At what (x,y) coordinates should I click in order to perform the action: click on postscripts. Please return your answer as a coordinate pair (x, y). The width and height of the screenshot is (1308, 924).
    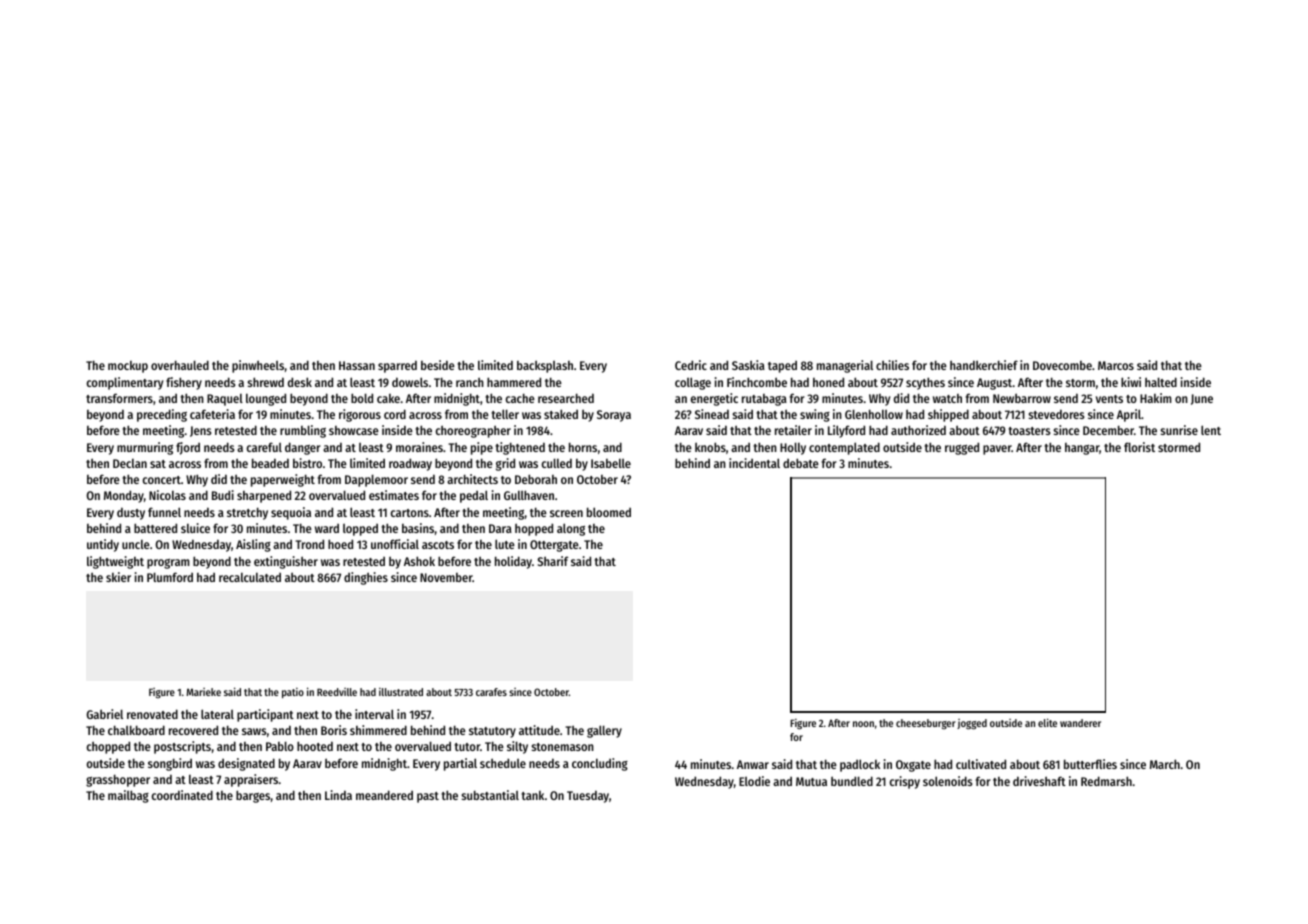
    Looking at the image, I should click on (182, 747).
